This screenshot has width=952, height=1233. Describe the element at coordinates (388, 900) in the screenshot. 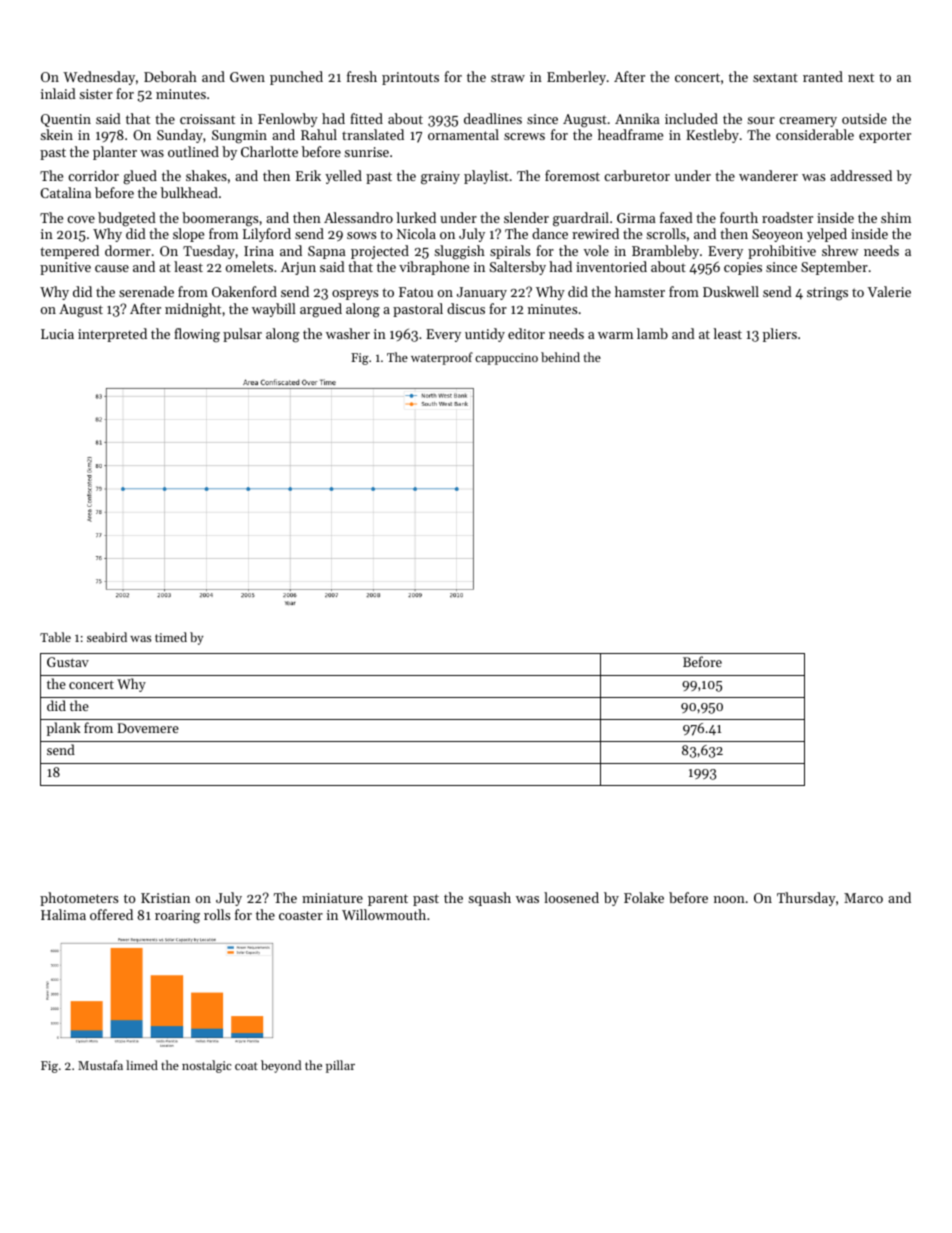

I see `parent` at that location.
